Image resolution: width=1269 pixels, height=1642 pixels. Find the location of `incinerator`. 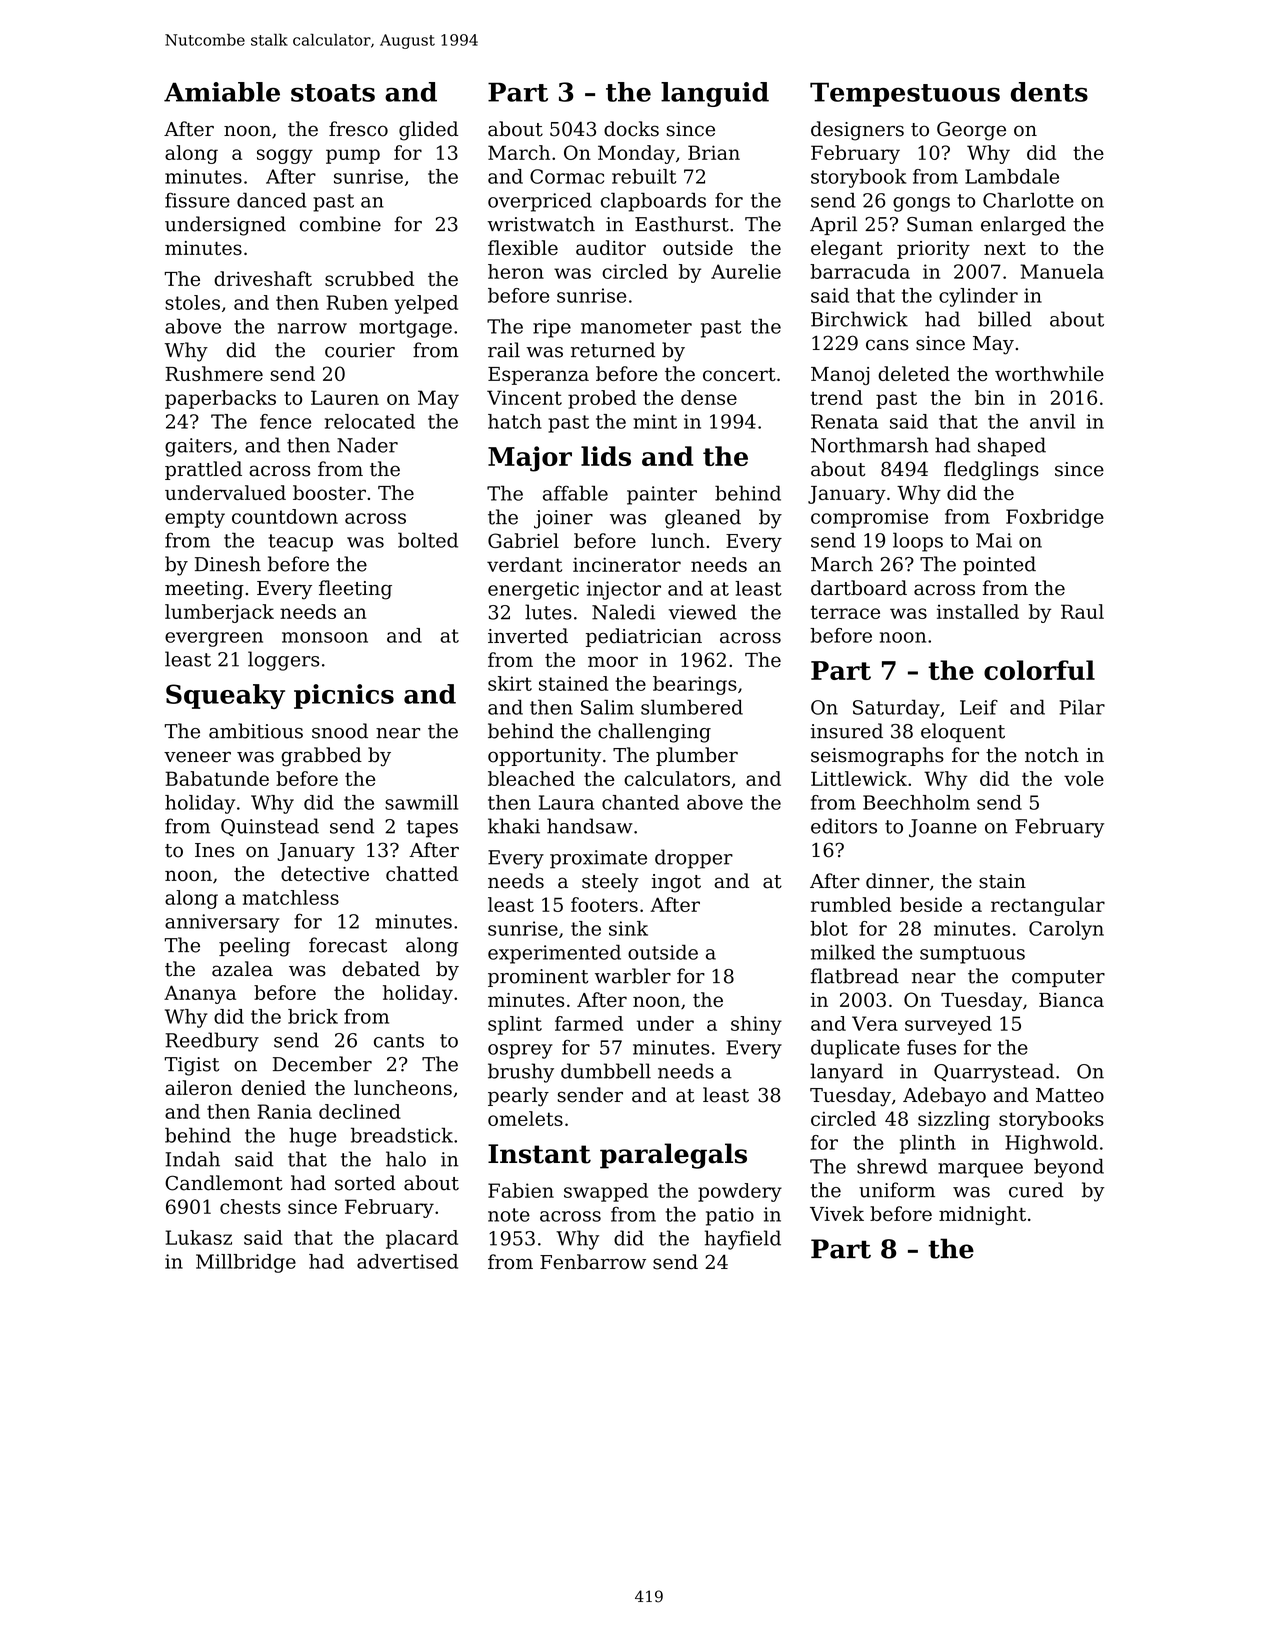

incinerator is located at coordinates (627, 564).
